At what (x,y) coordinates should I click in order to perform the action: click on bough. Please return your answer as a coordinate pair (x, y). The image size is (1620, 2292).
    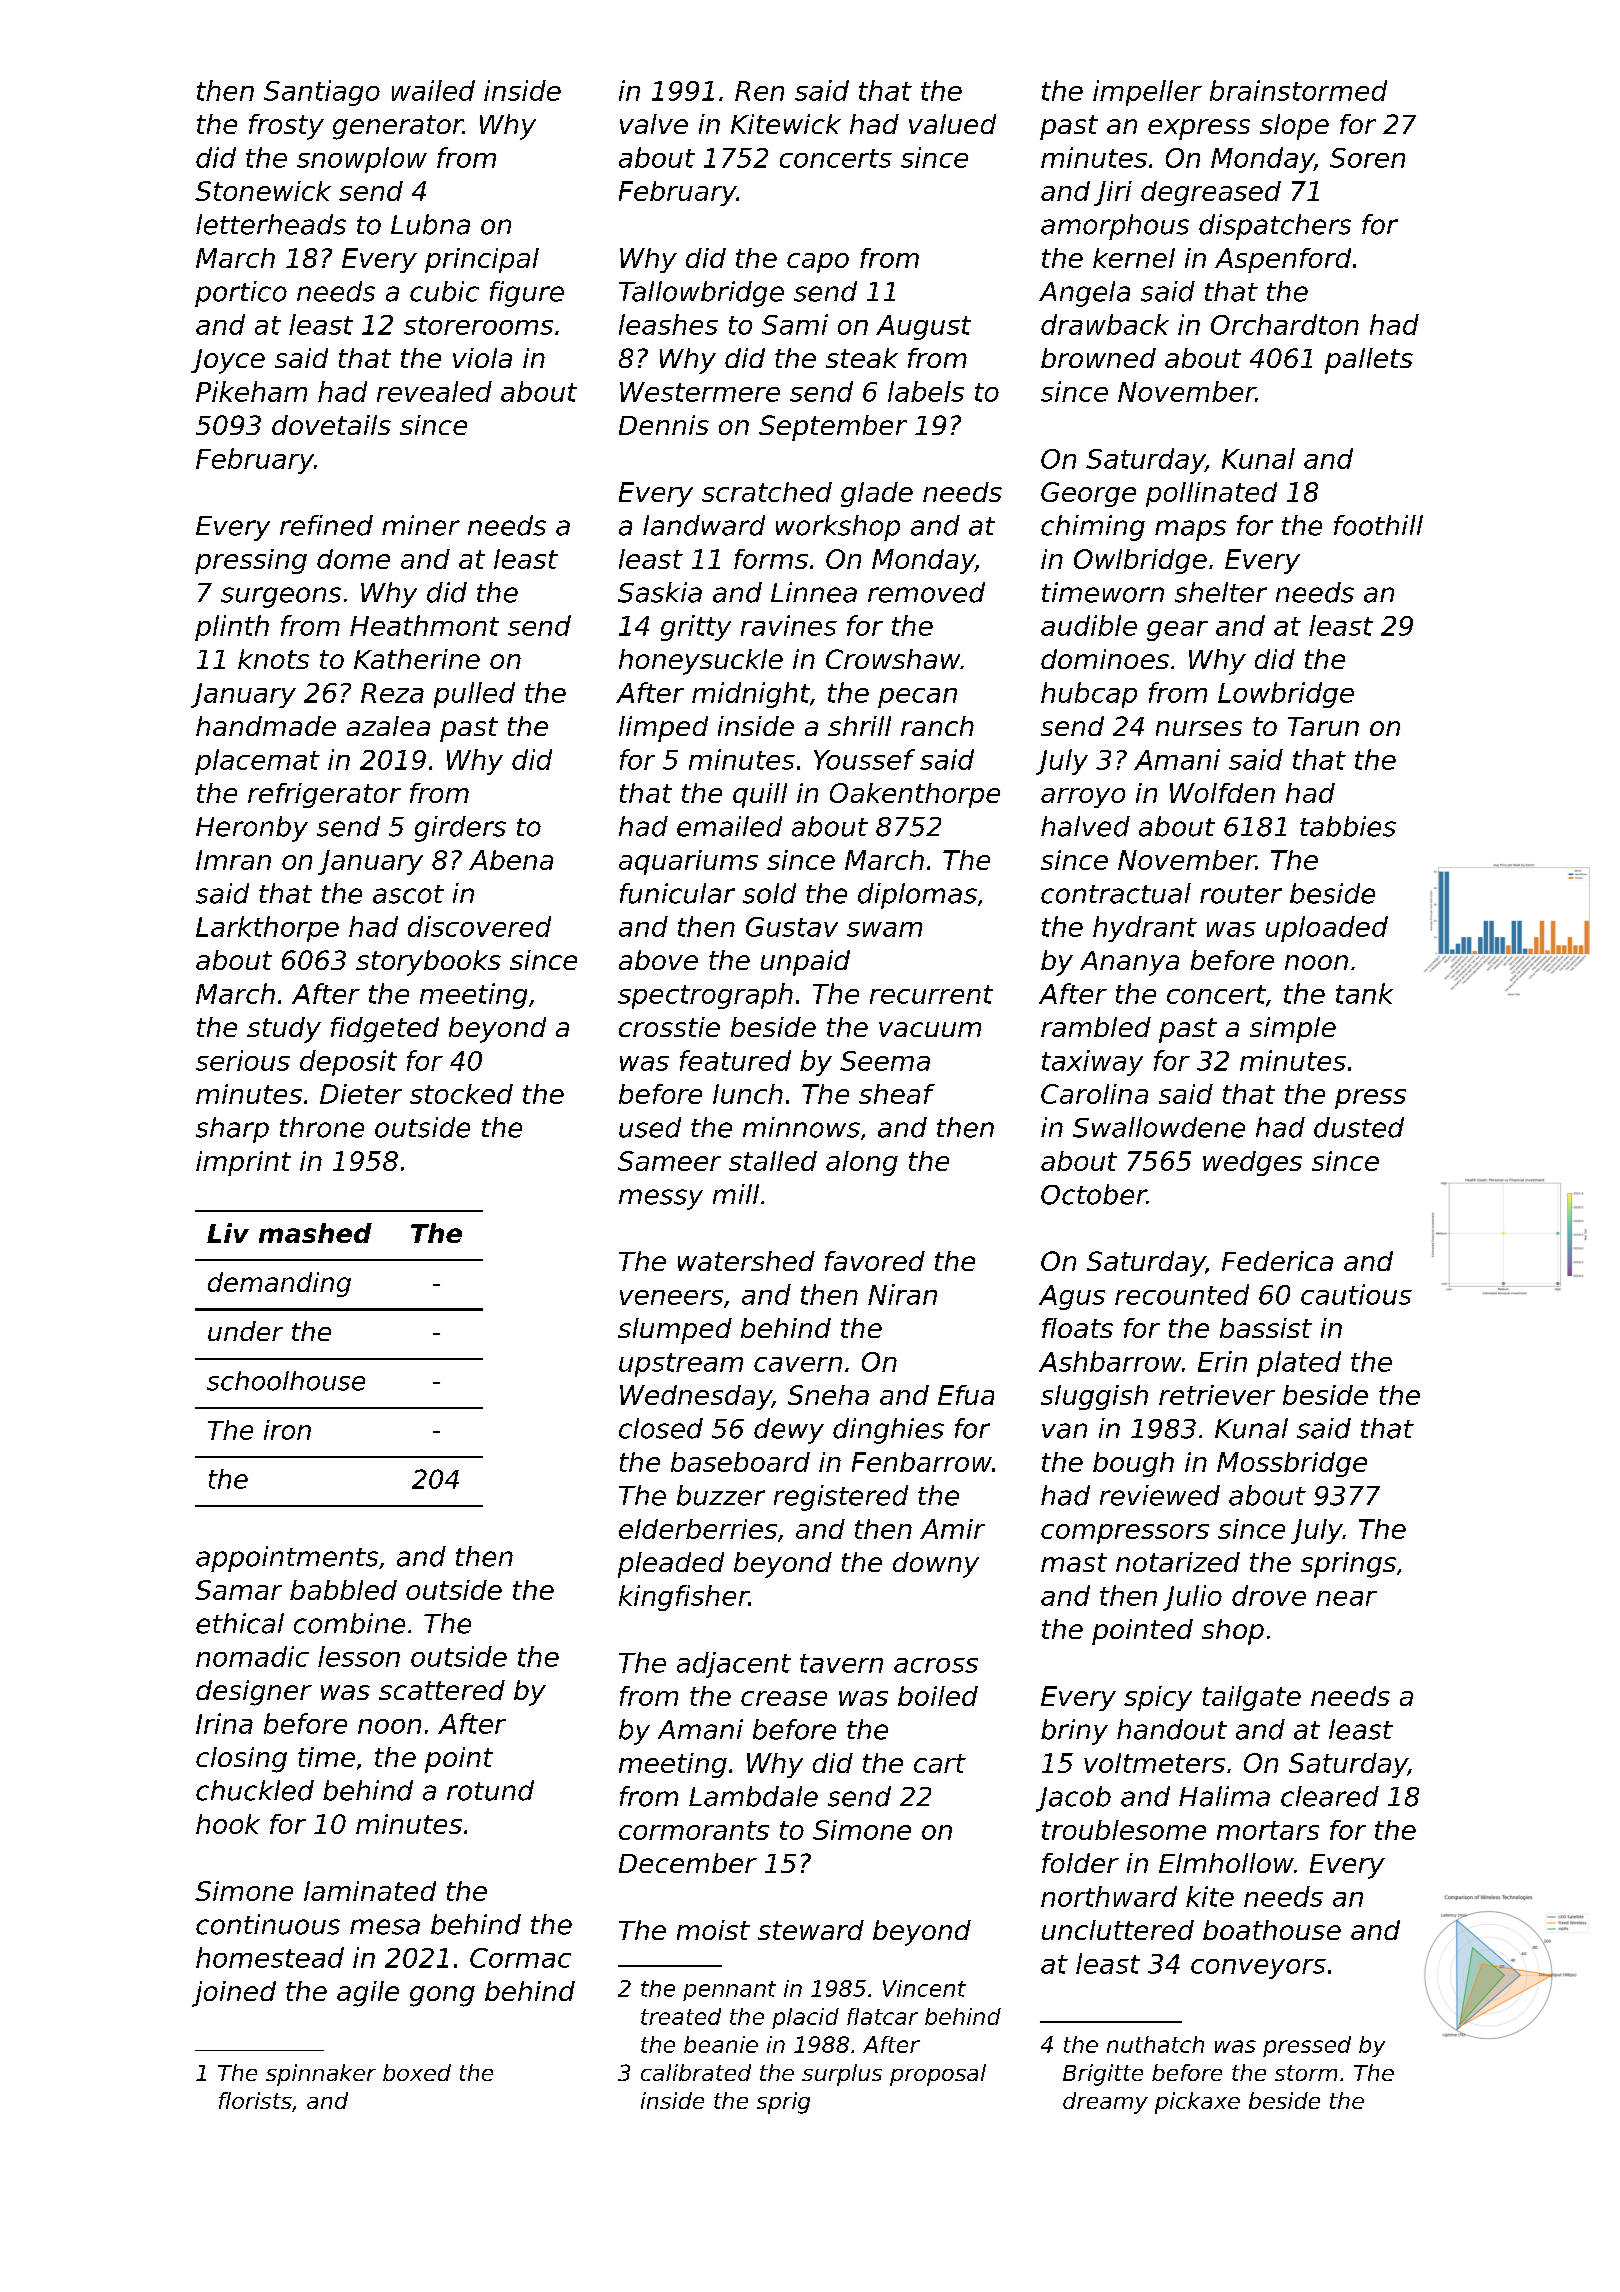
    Looking at the image, I should click on (1133, 1464).
